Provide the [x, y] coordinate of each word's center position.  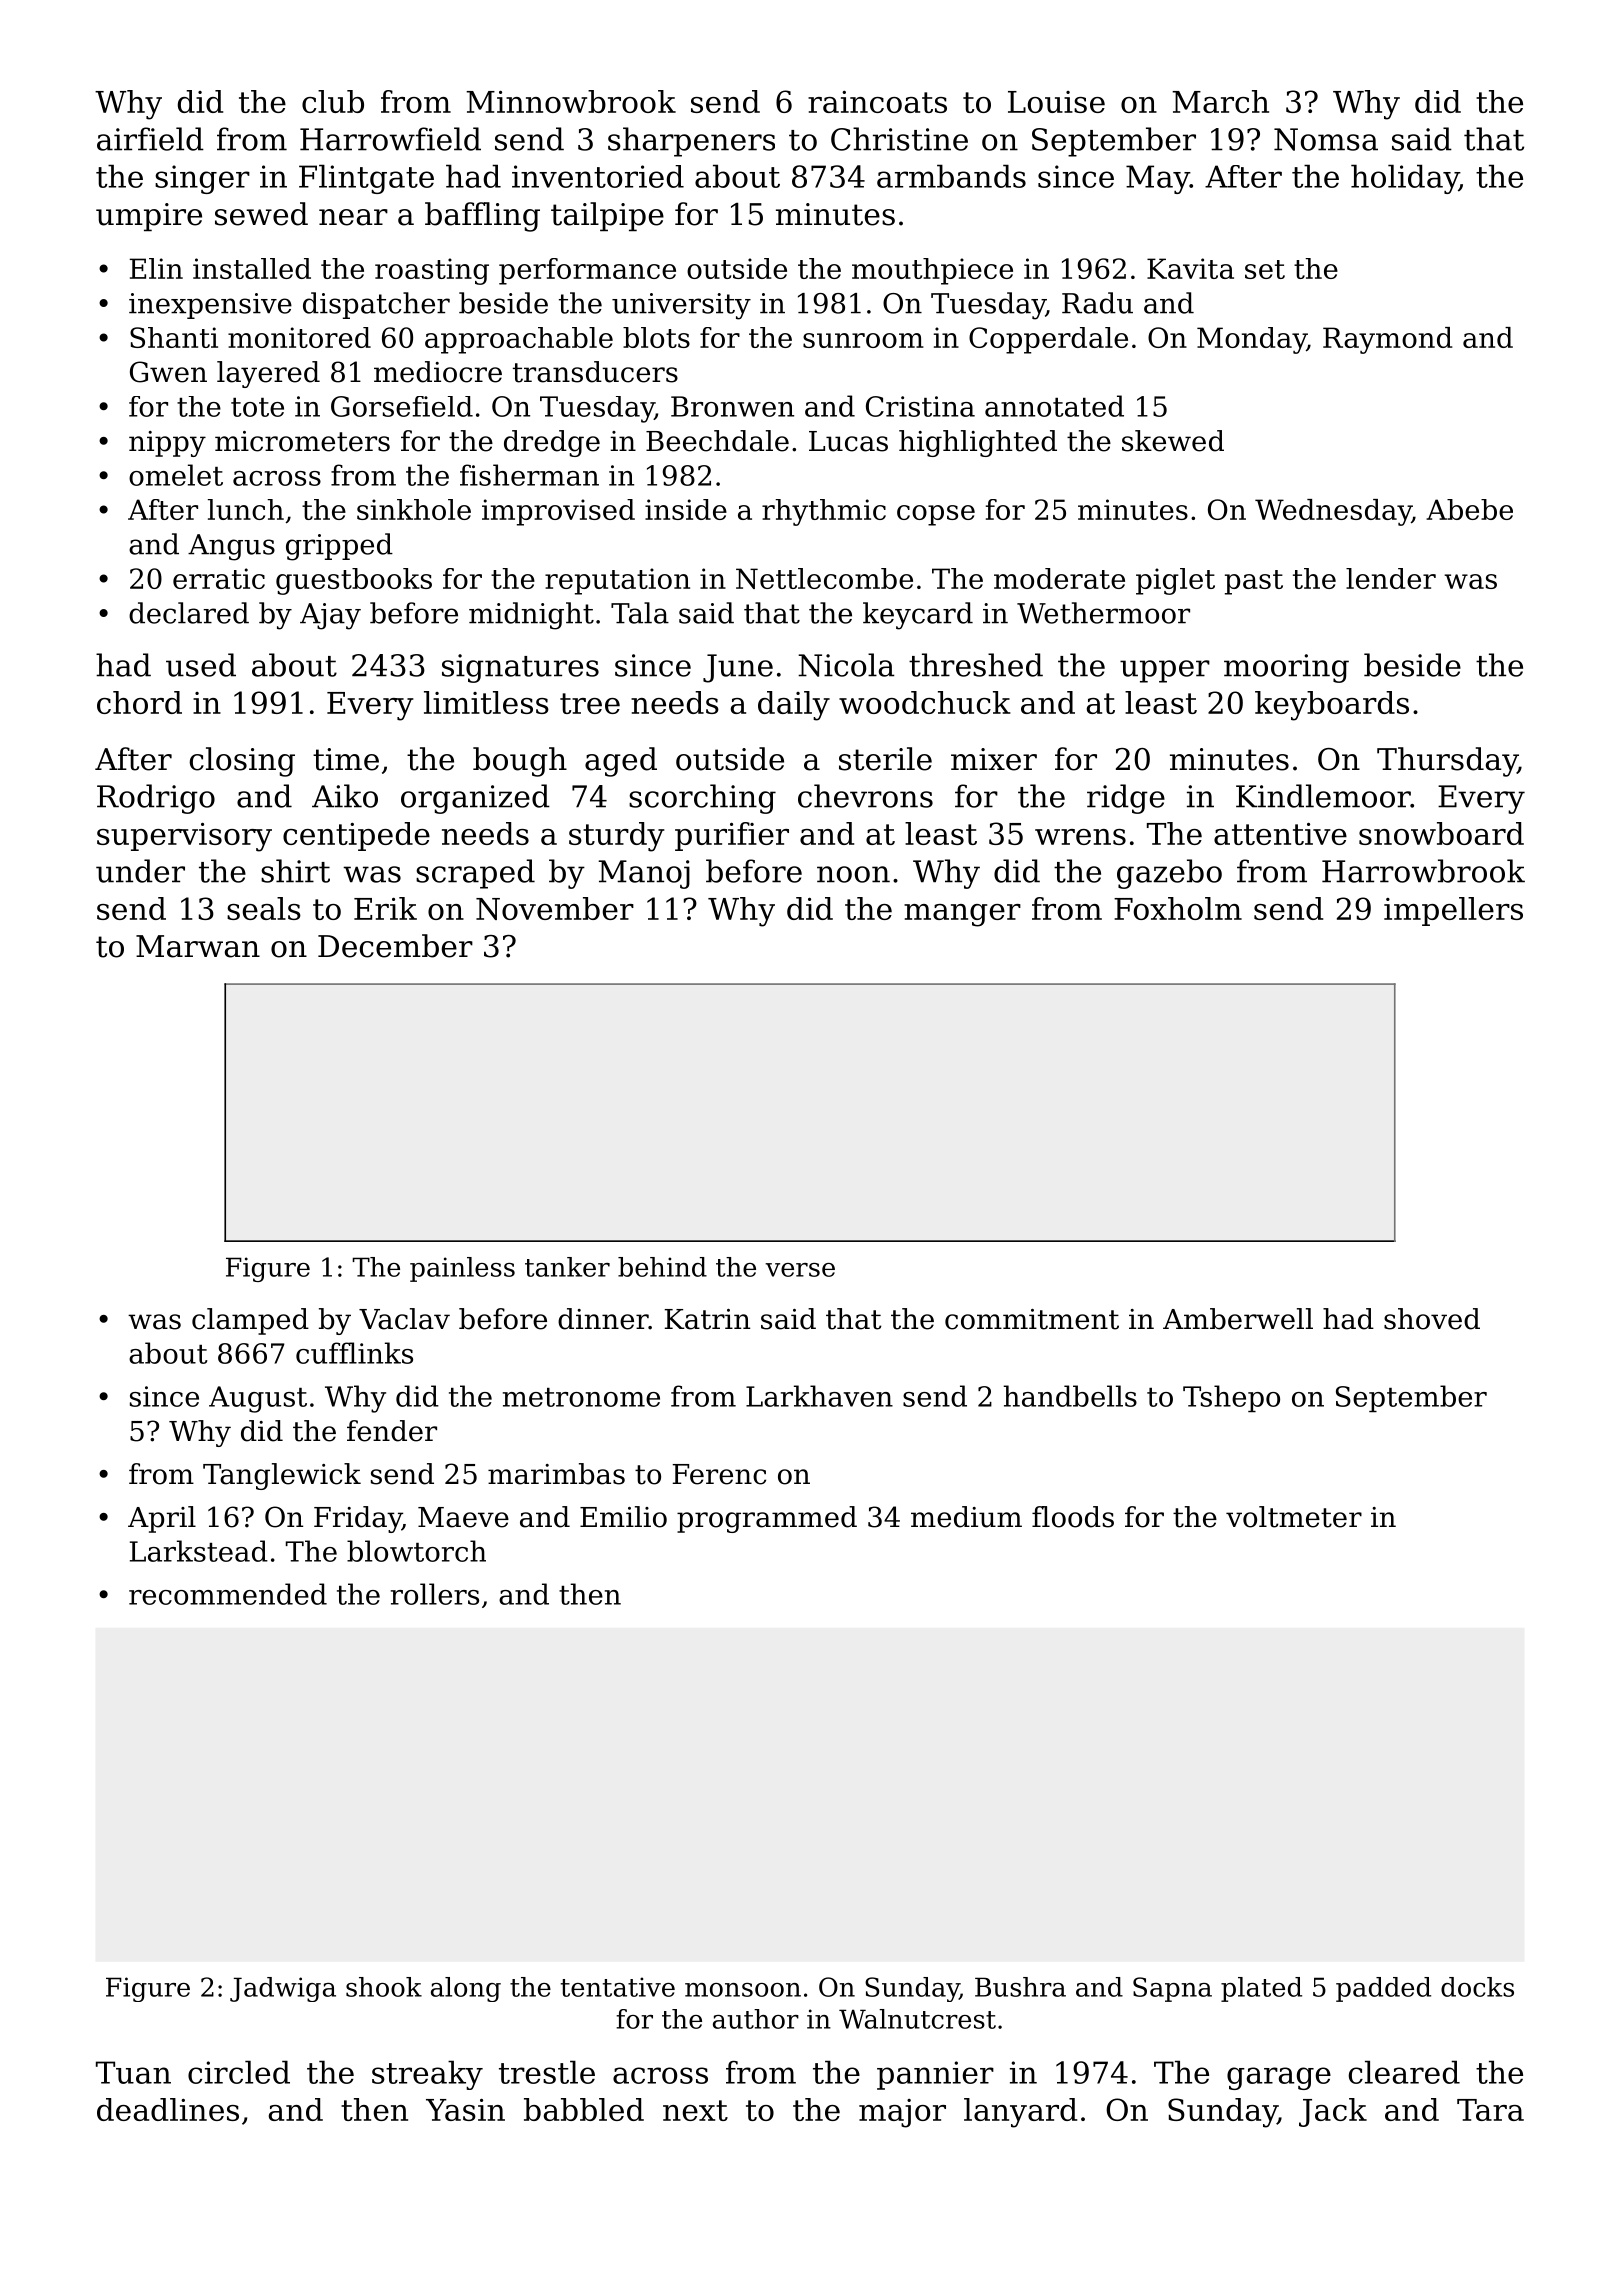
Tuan [133, 2072]
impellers [1453, 911]
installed [252, 268]
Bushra [1020, 1987]
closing [242, 762]
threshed [976, 665]
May [1158, 179]
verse [800, 1270]
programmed [767, 1519]
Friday [358, 1519]
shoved [1432, 1319]
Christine [899, 139]
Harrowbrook [1423, 871]
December [395, 946]
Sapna [1172, 1989]
